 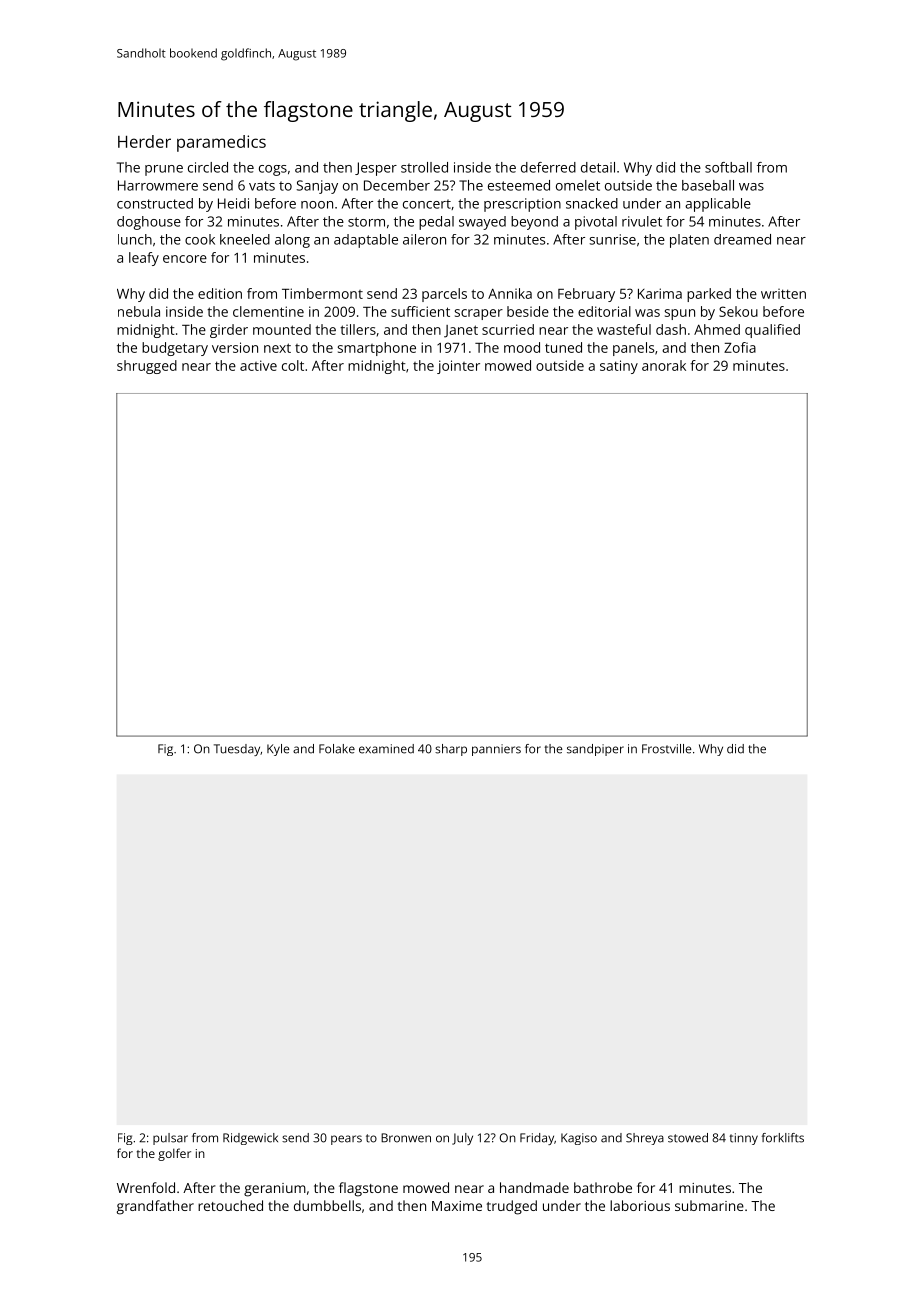 I want to click on anorak, so click(x=664, y=365).
